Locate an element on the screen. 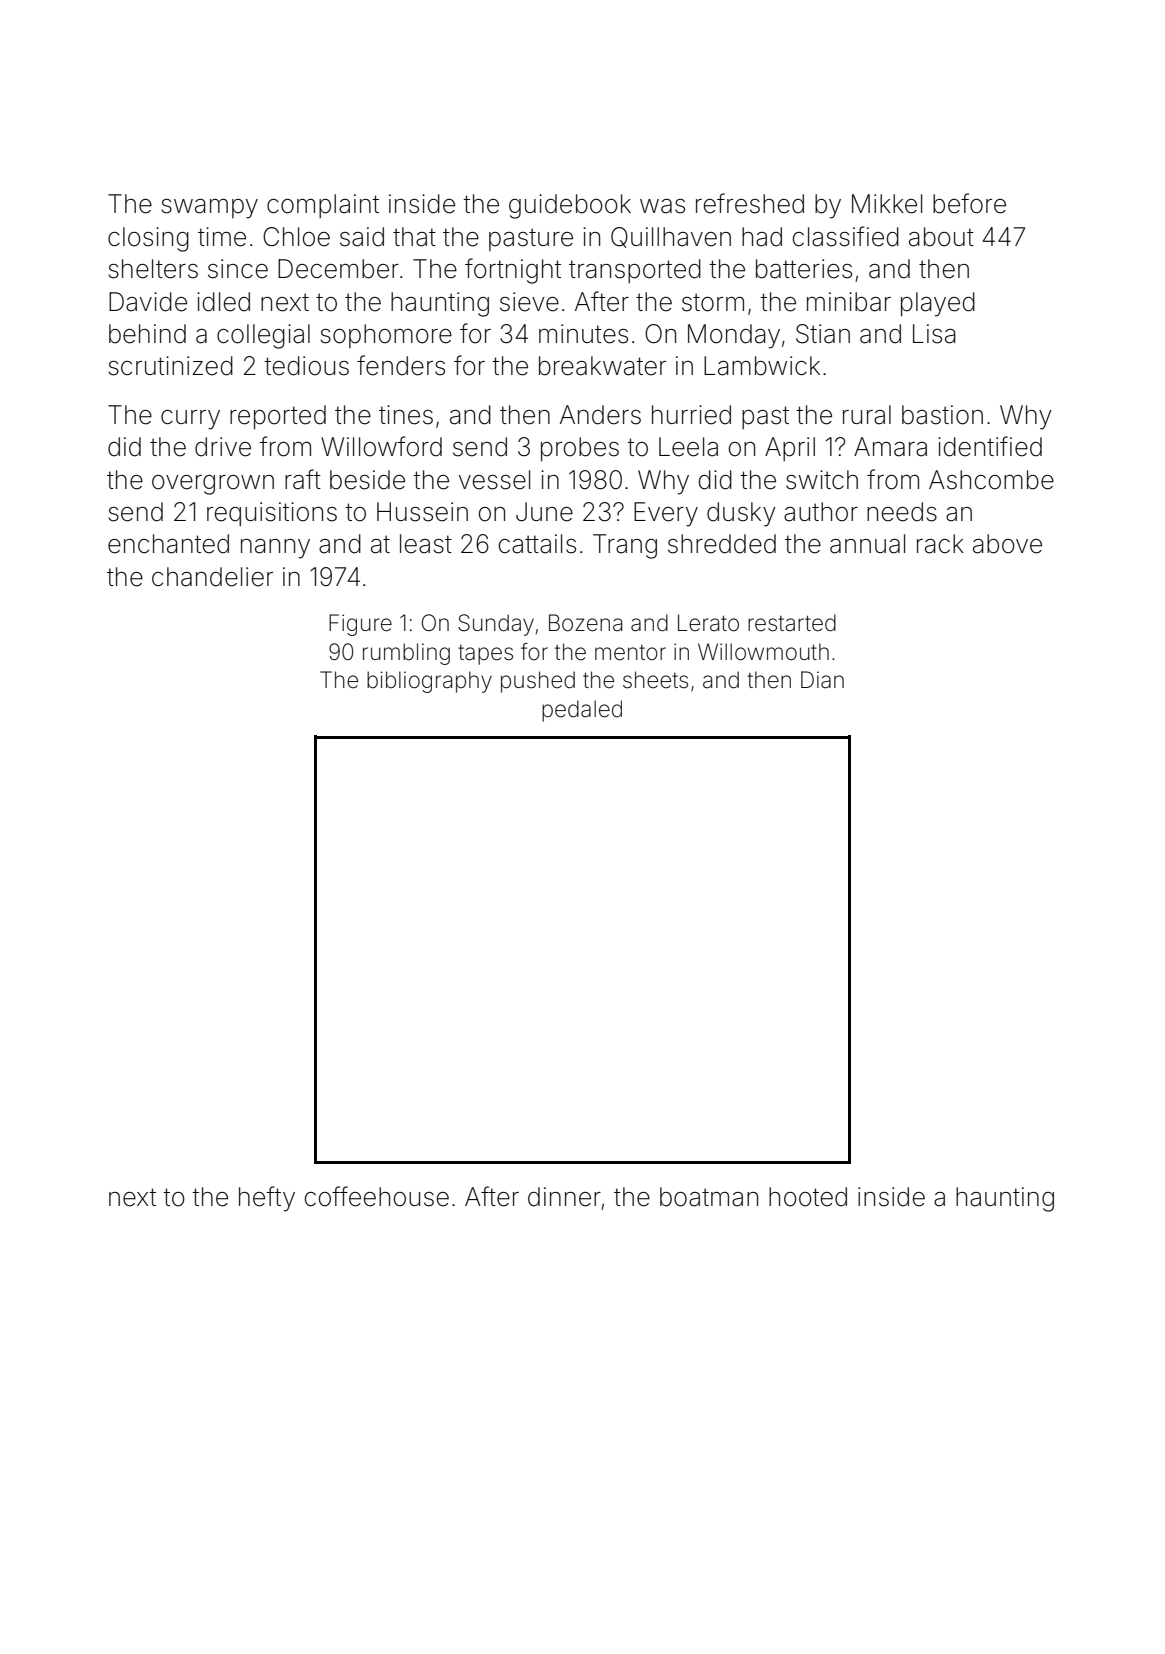 The image size is (1165, 1654). hooted is located at coordinates (808, 1197).
